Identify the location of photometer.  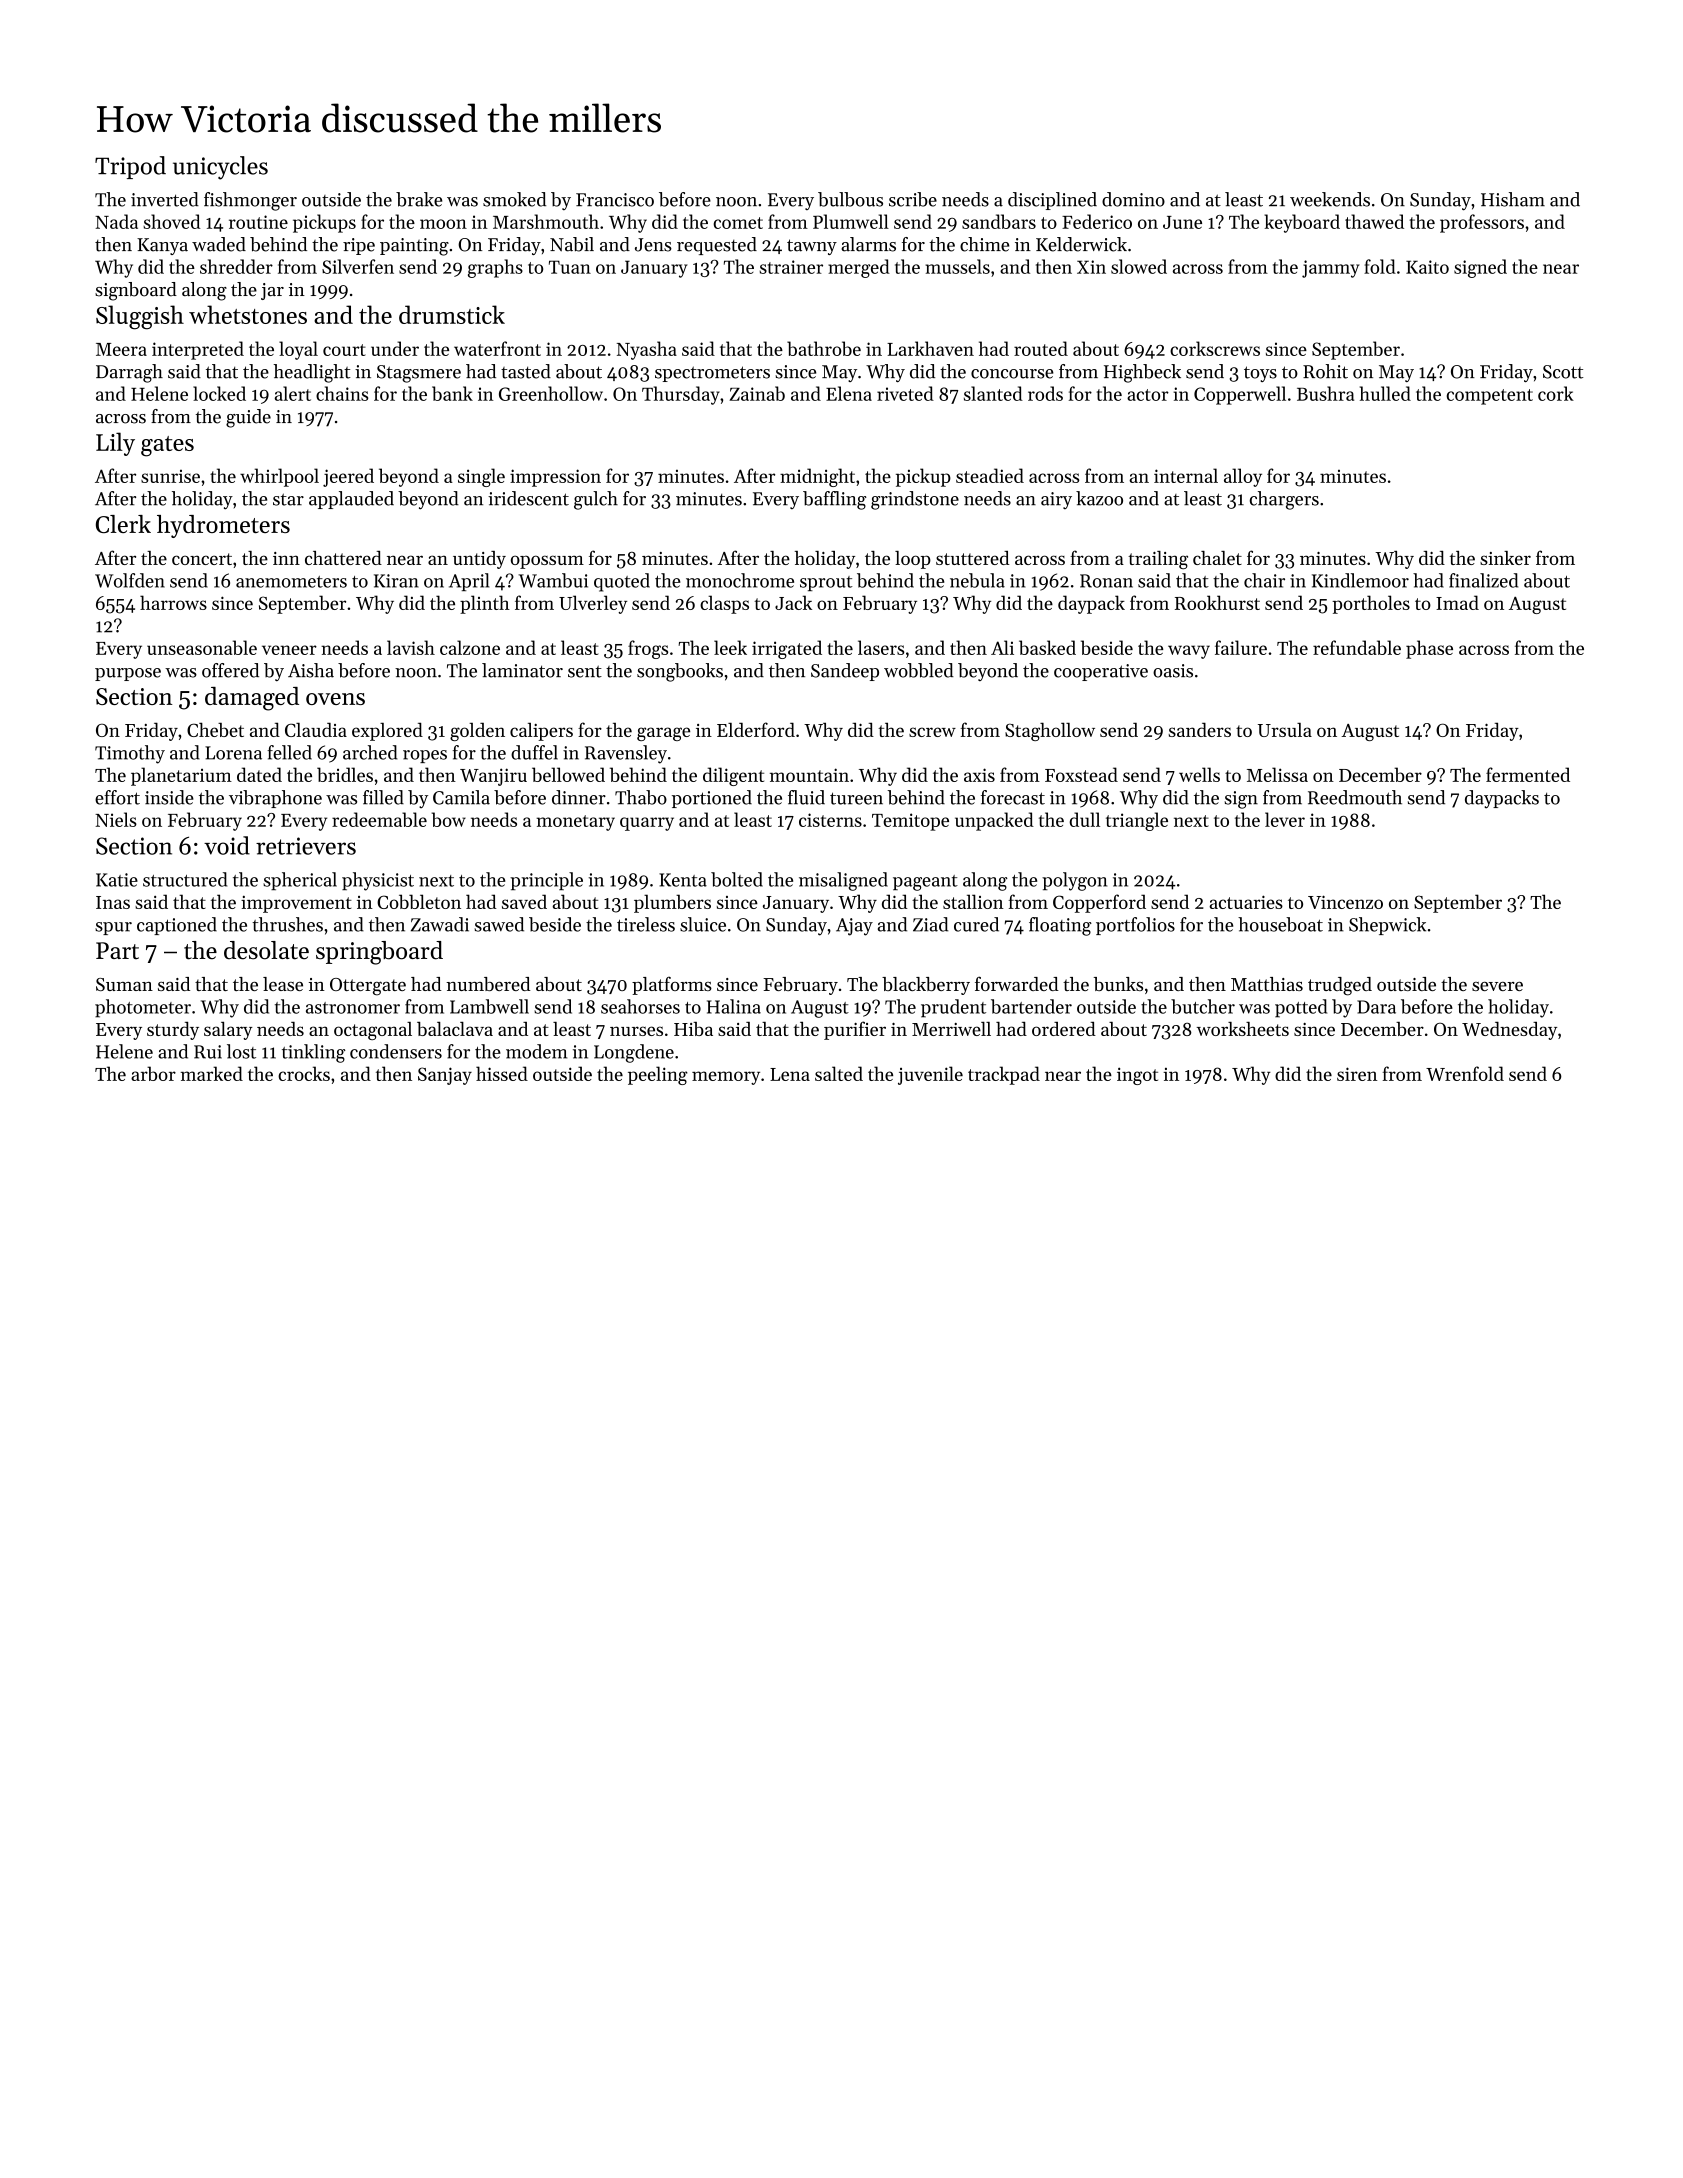
(143, 1008).
